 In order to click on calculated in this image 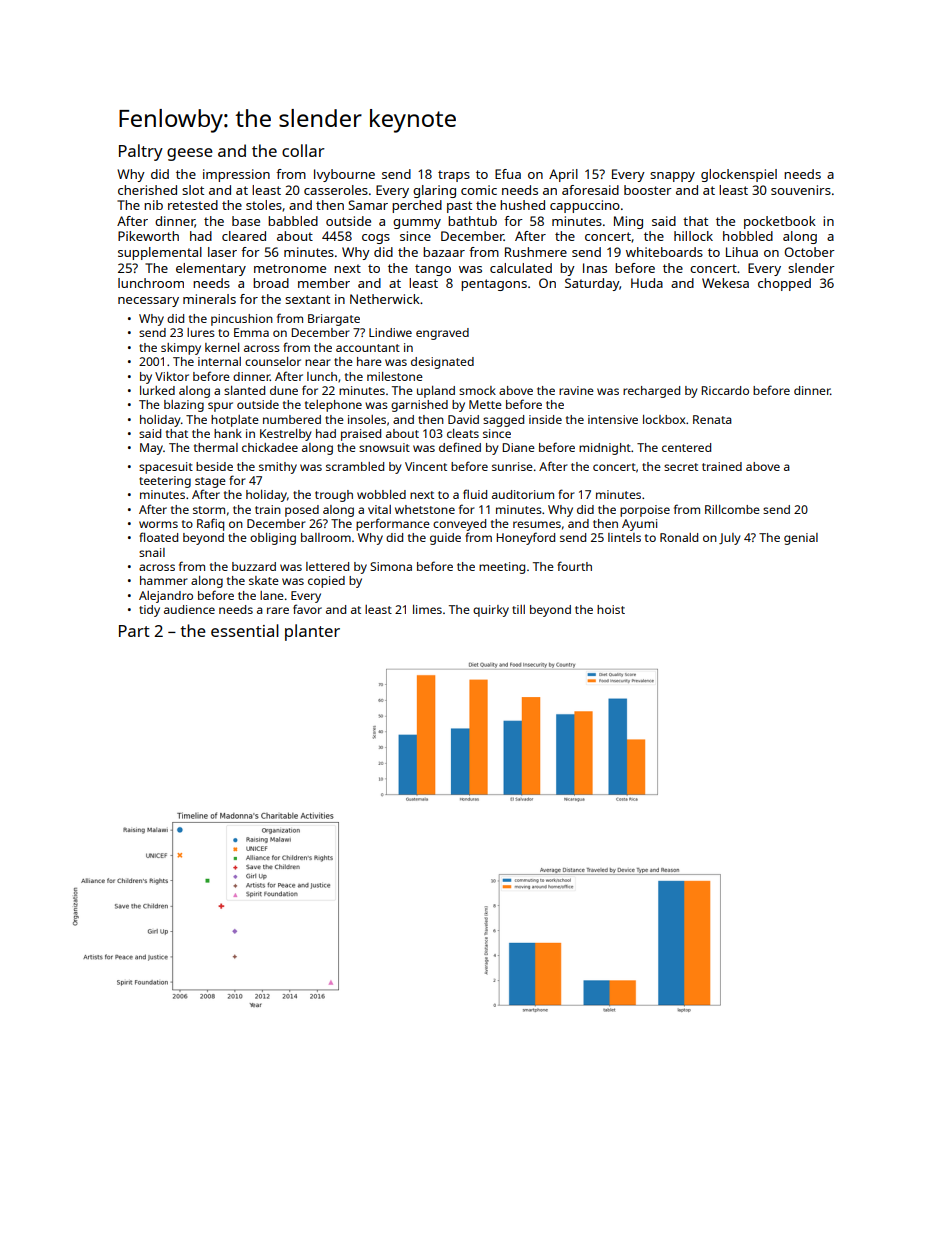, I will do `click(521, 268)`.
